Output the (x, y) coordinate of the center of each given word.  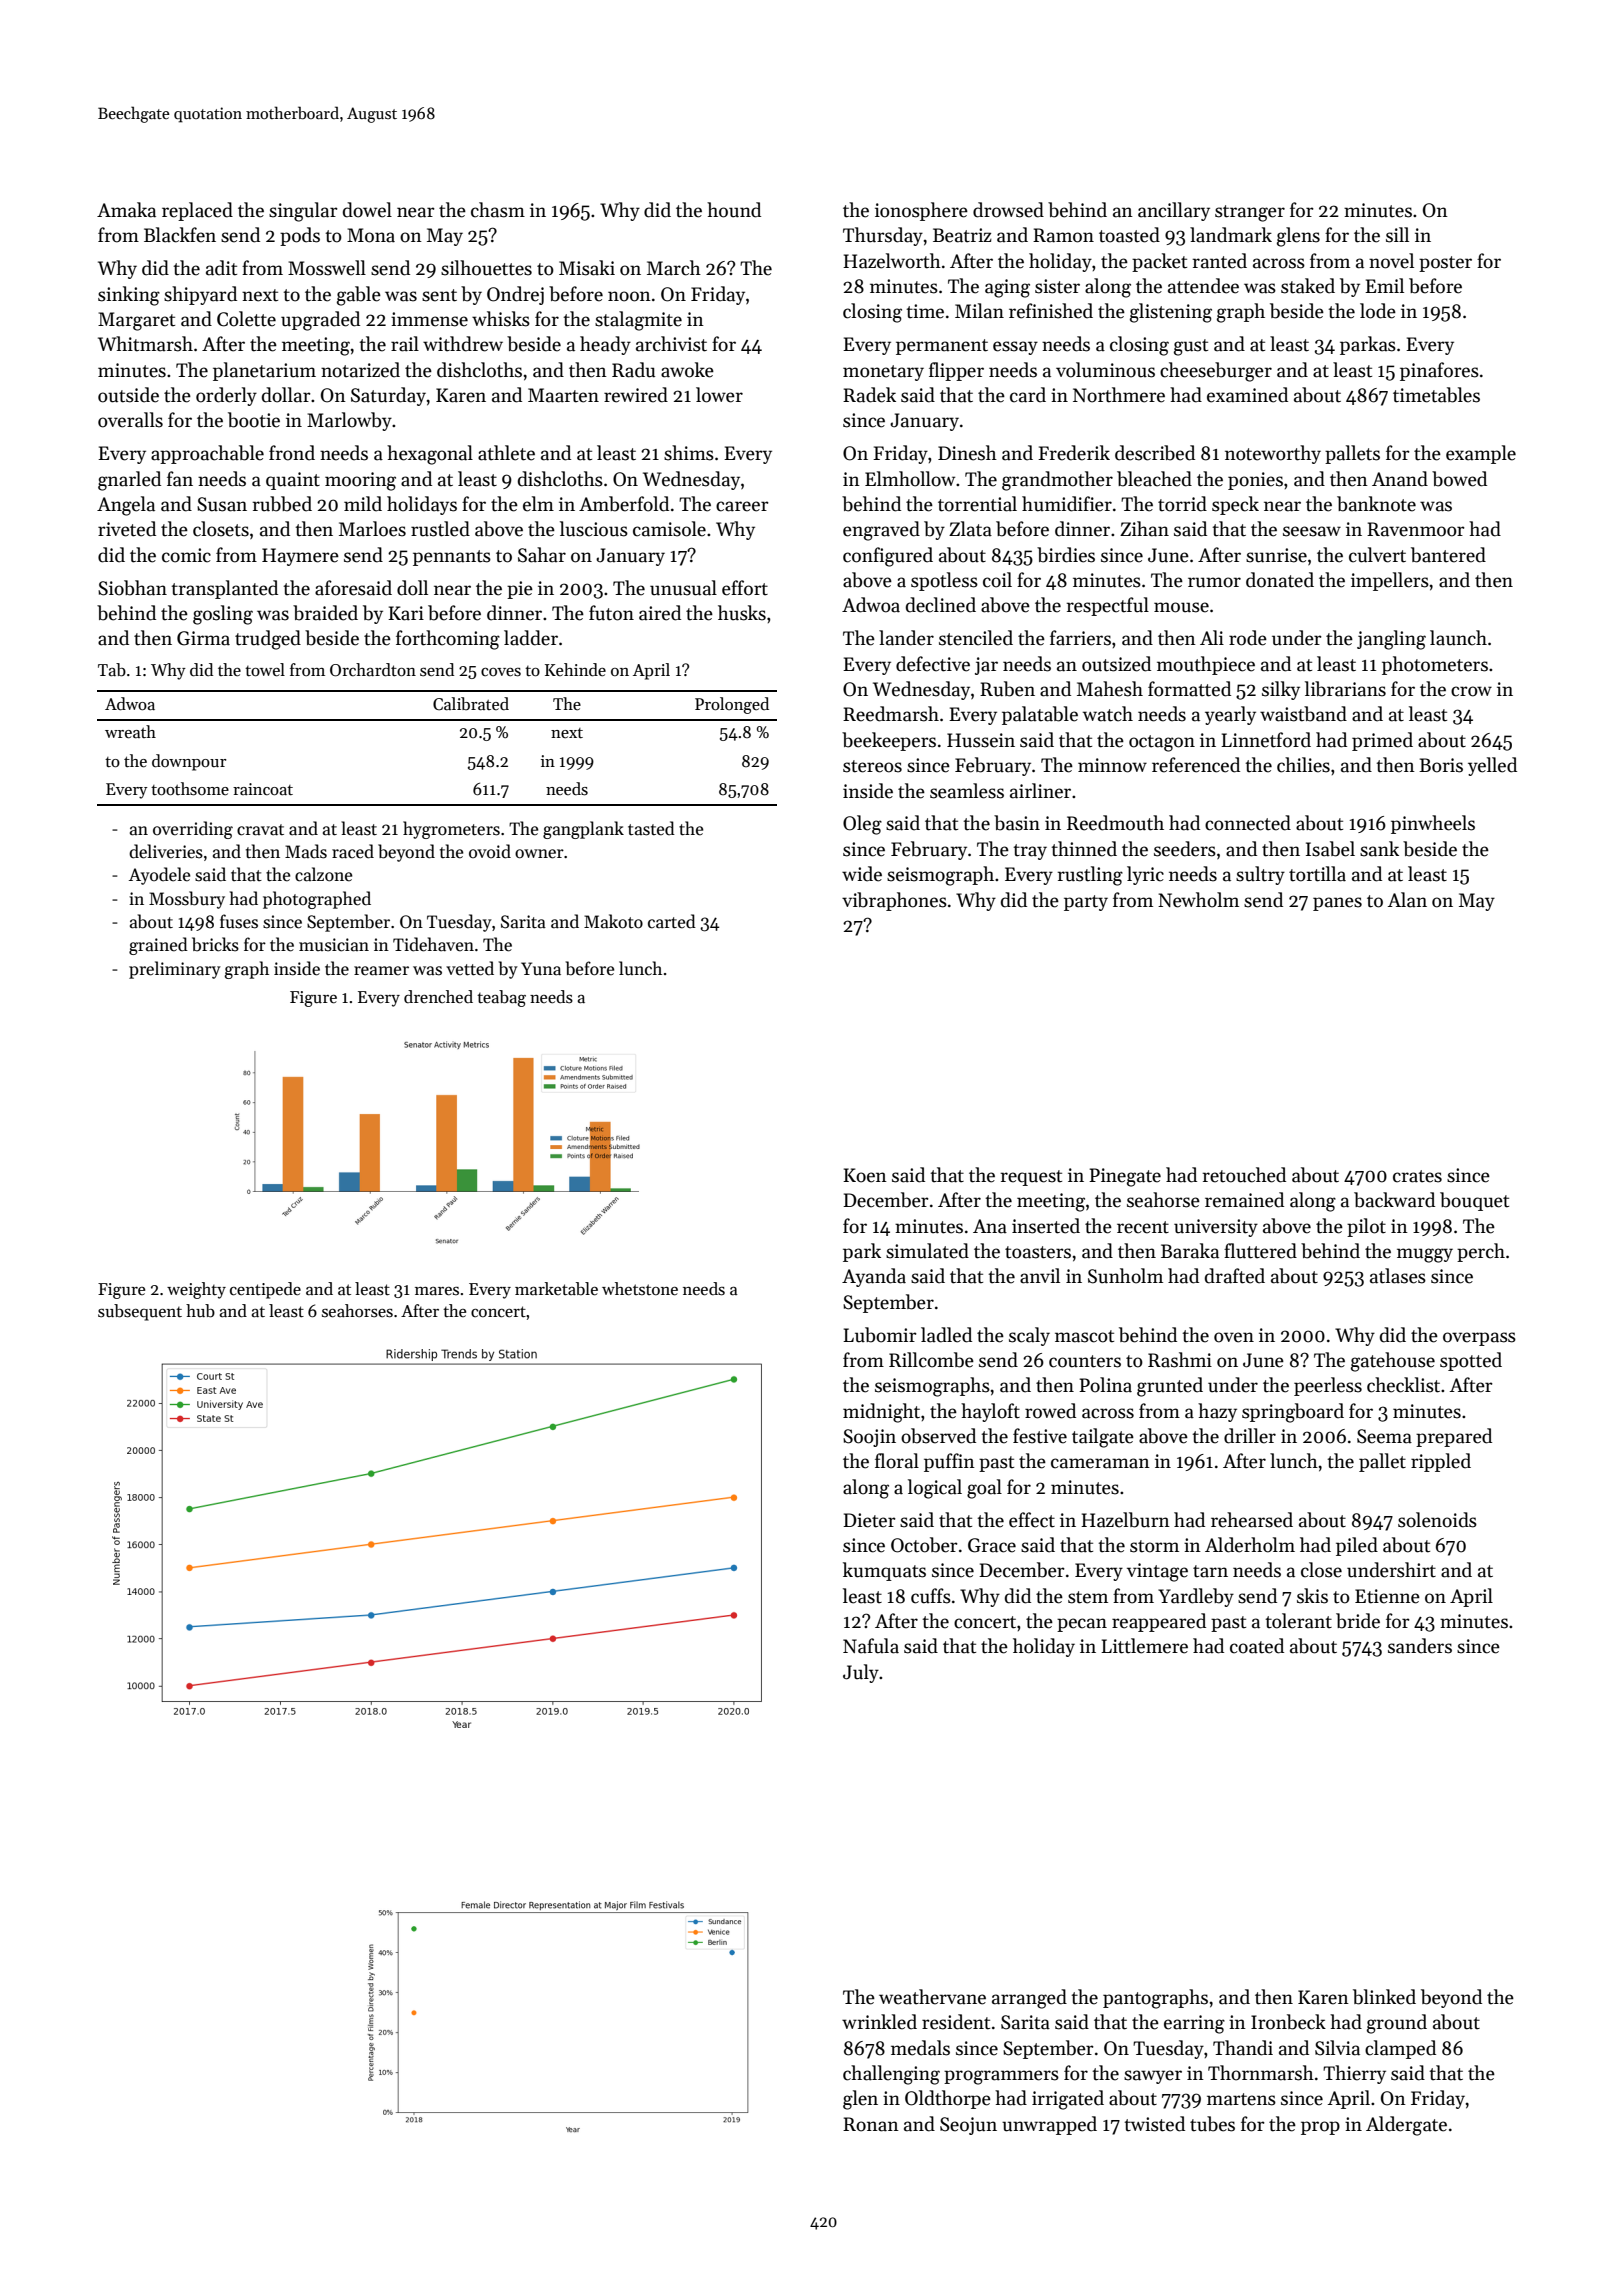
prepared (1454, 1437)
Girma (203, 638)
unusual (683, 588)
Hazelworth (892, 261)
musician (334, 945)
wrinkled (879, 2022)
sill (1397, 235)
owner (539, 854)
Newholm (1198, 900)
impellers (1390, 581)
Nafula (871, 1646)
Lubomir (880, 1335)
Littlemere (1144, 1646)
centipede (265, 1290)
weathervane (932, 1997)
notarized (360, 370)
